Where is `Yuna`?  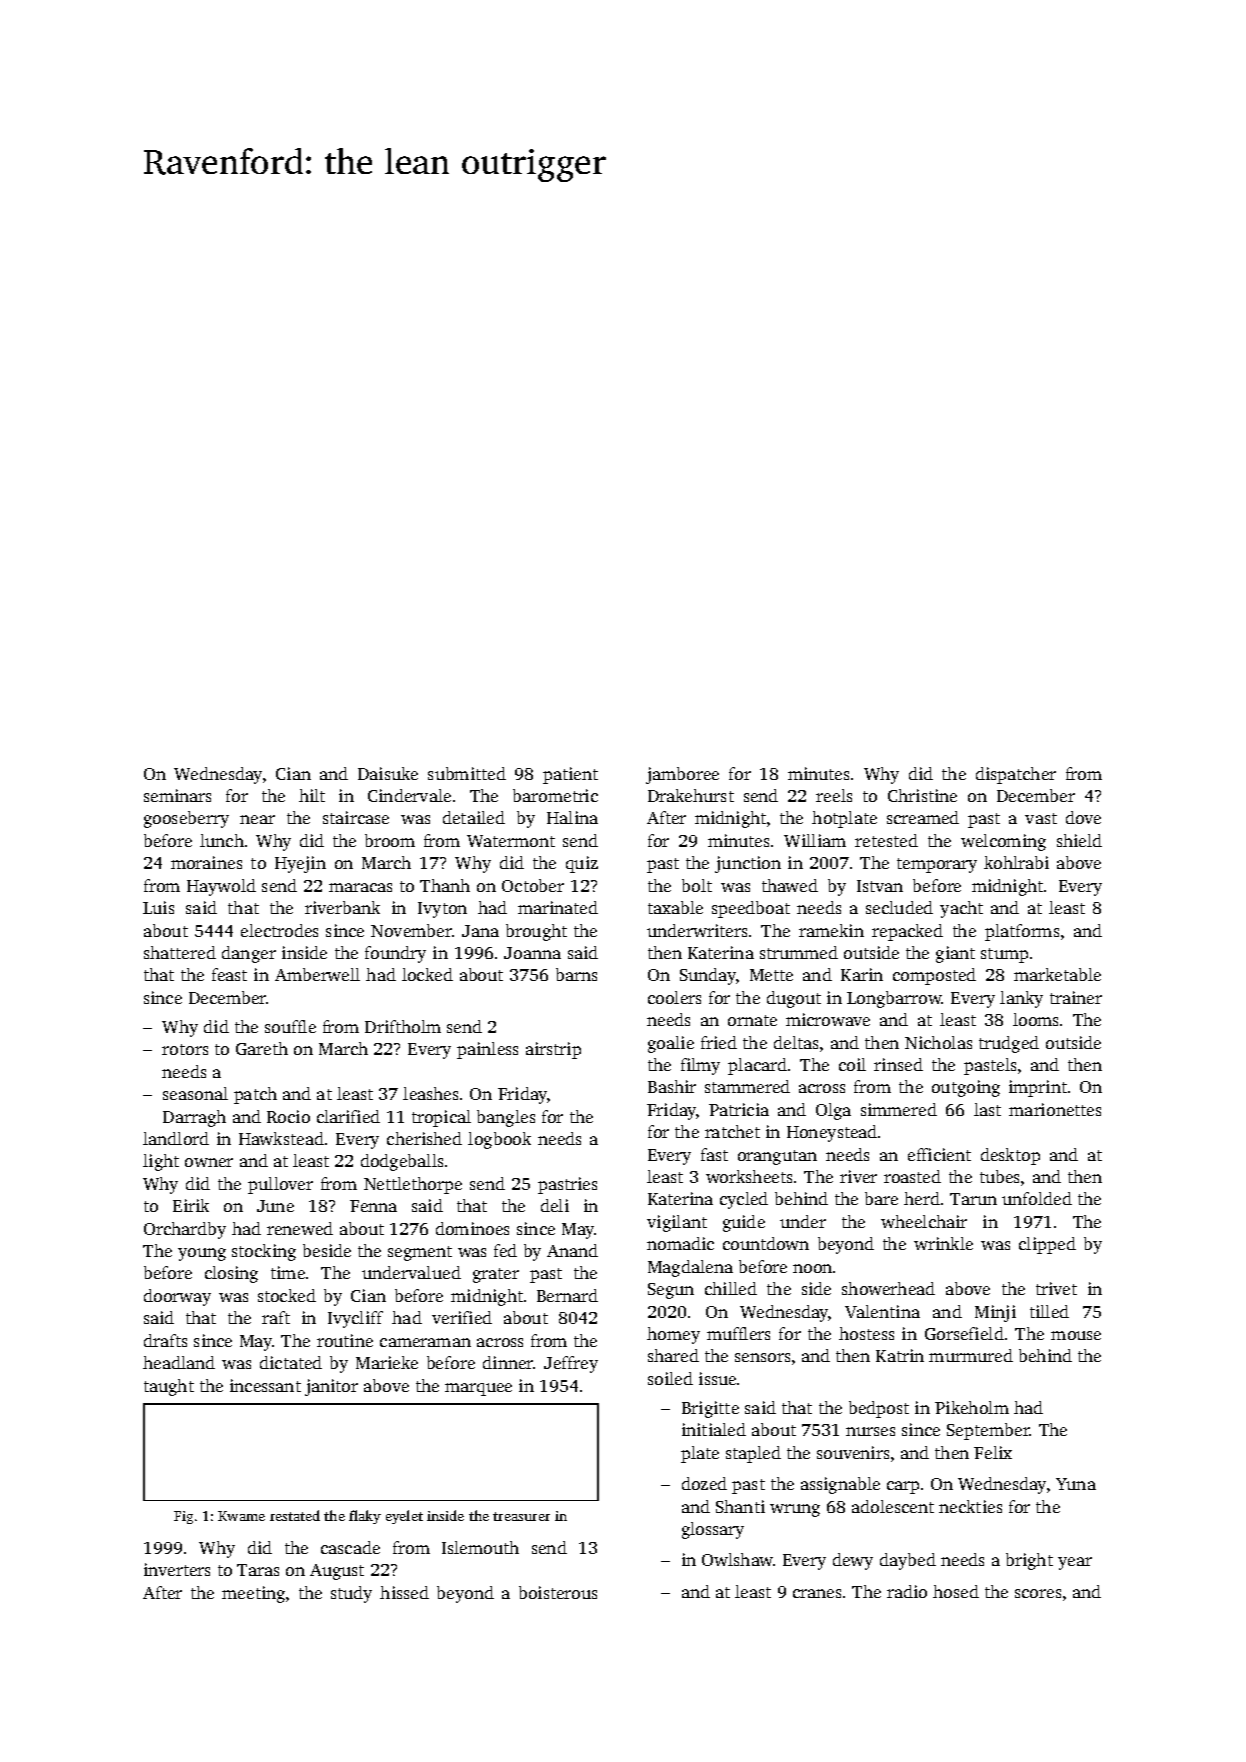 Yuna is located at coordinates (1076, 1484).
